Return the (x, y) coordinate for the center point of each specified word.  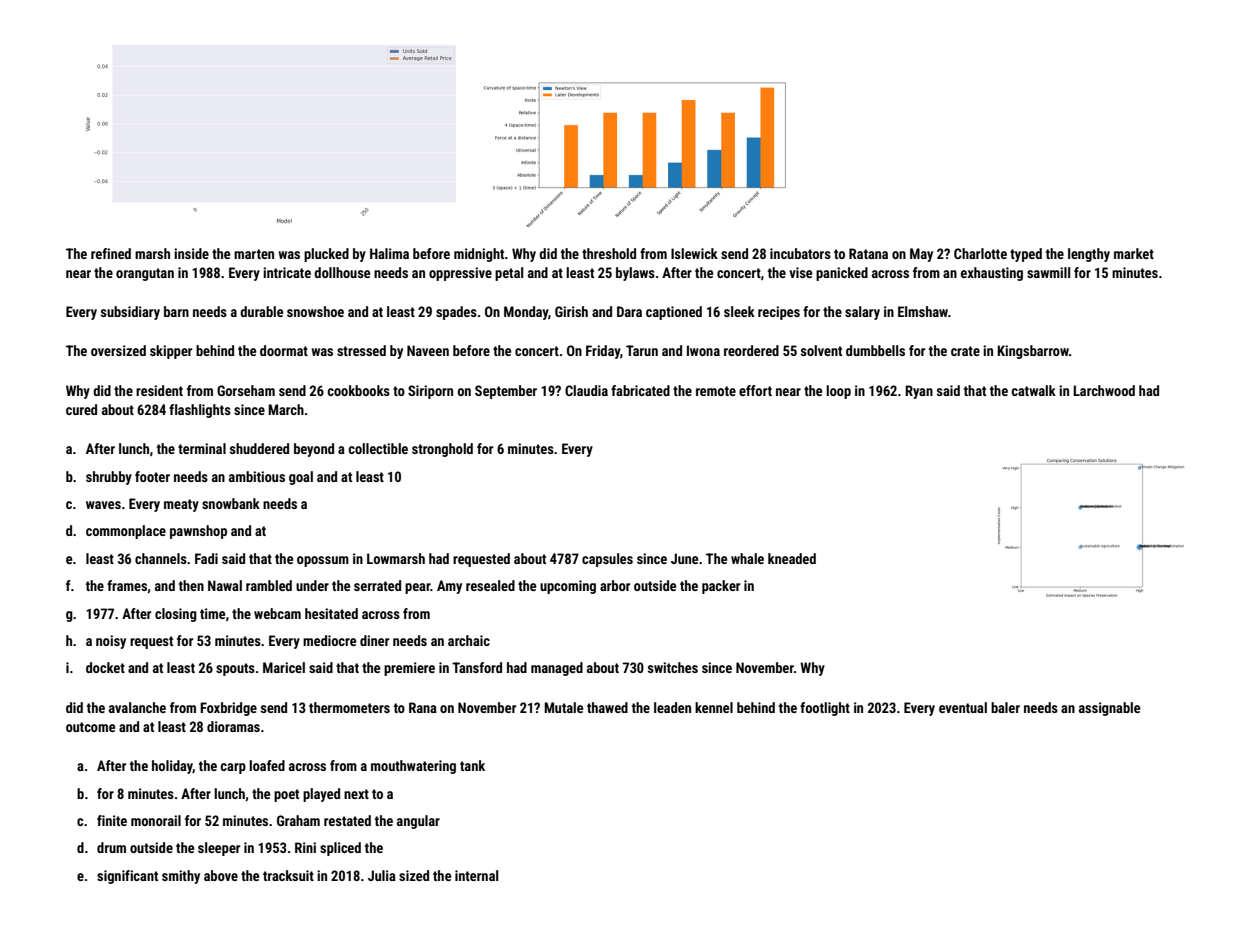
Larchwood (1104, 390)
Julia (382, 875)
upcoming (568, 587)
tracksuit (288, 875)
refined (111, 253)
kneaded (792, 558)
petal (509, 274)
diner (374, 640)
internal (476, 875)
